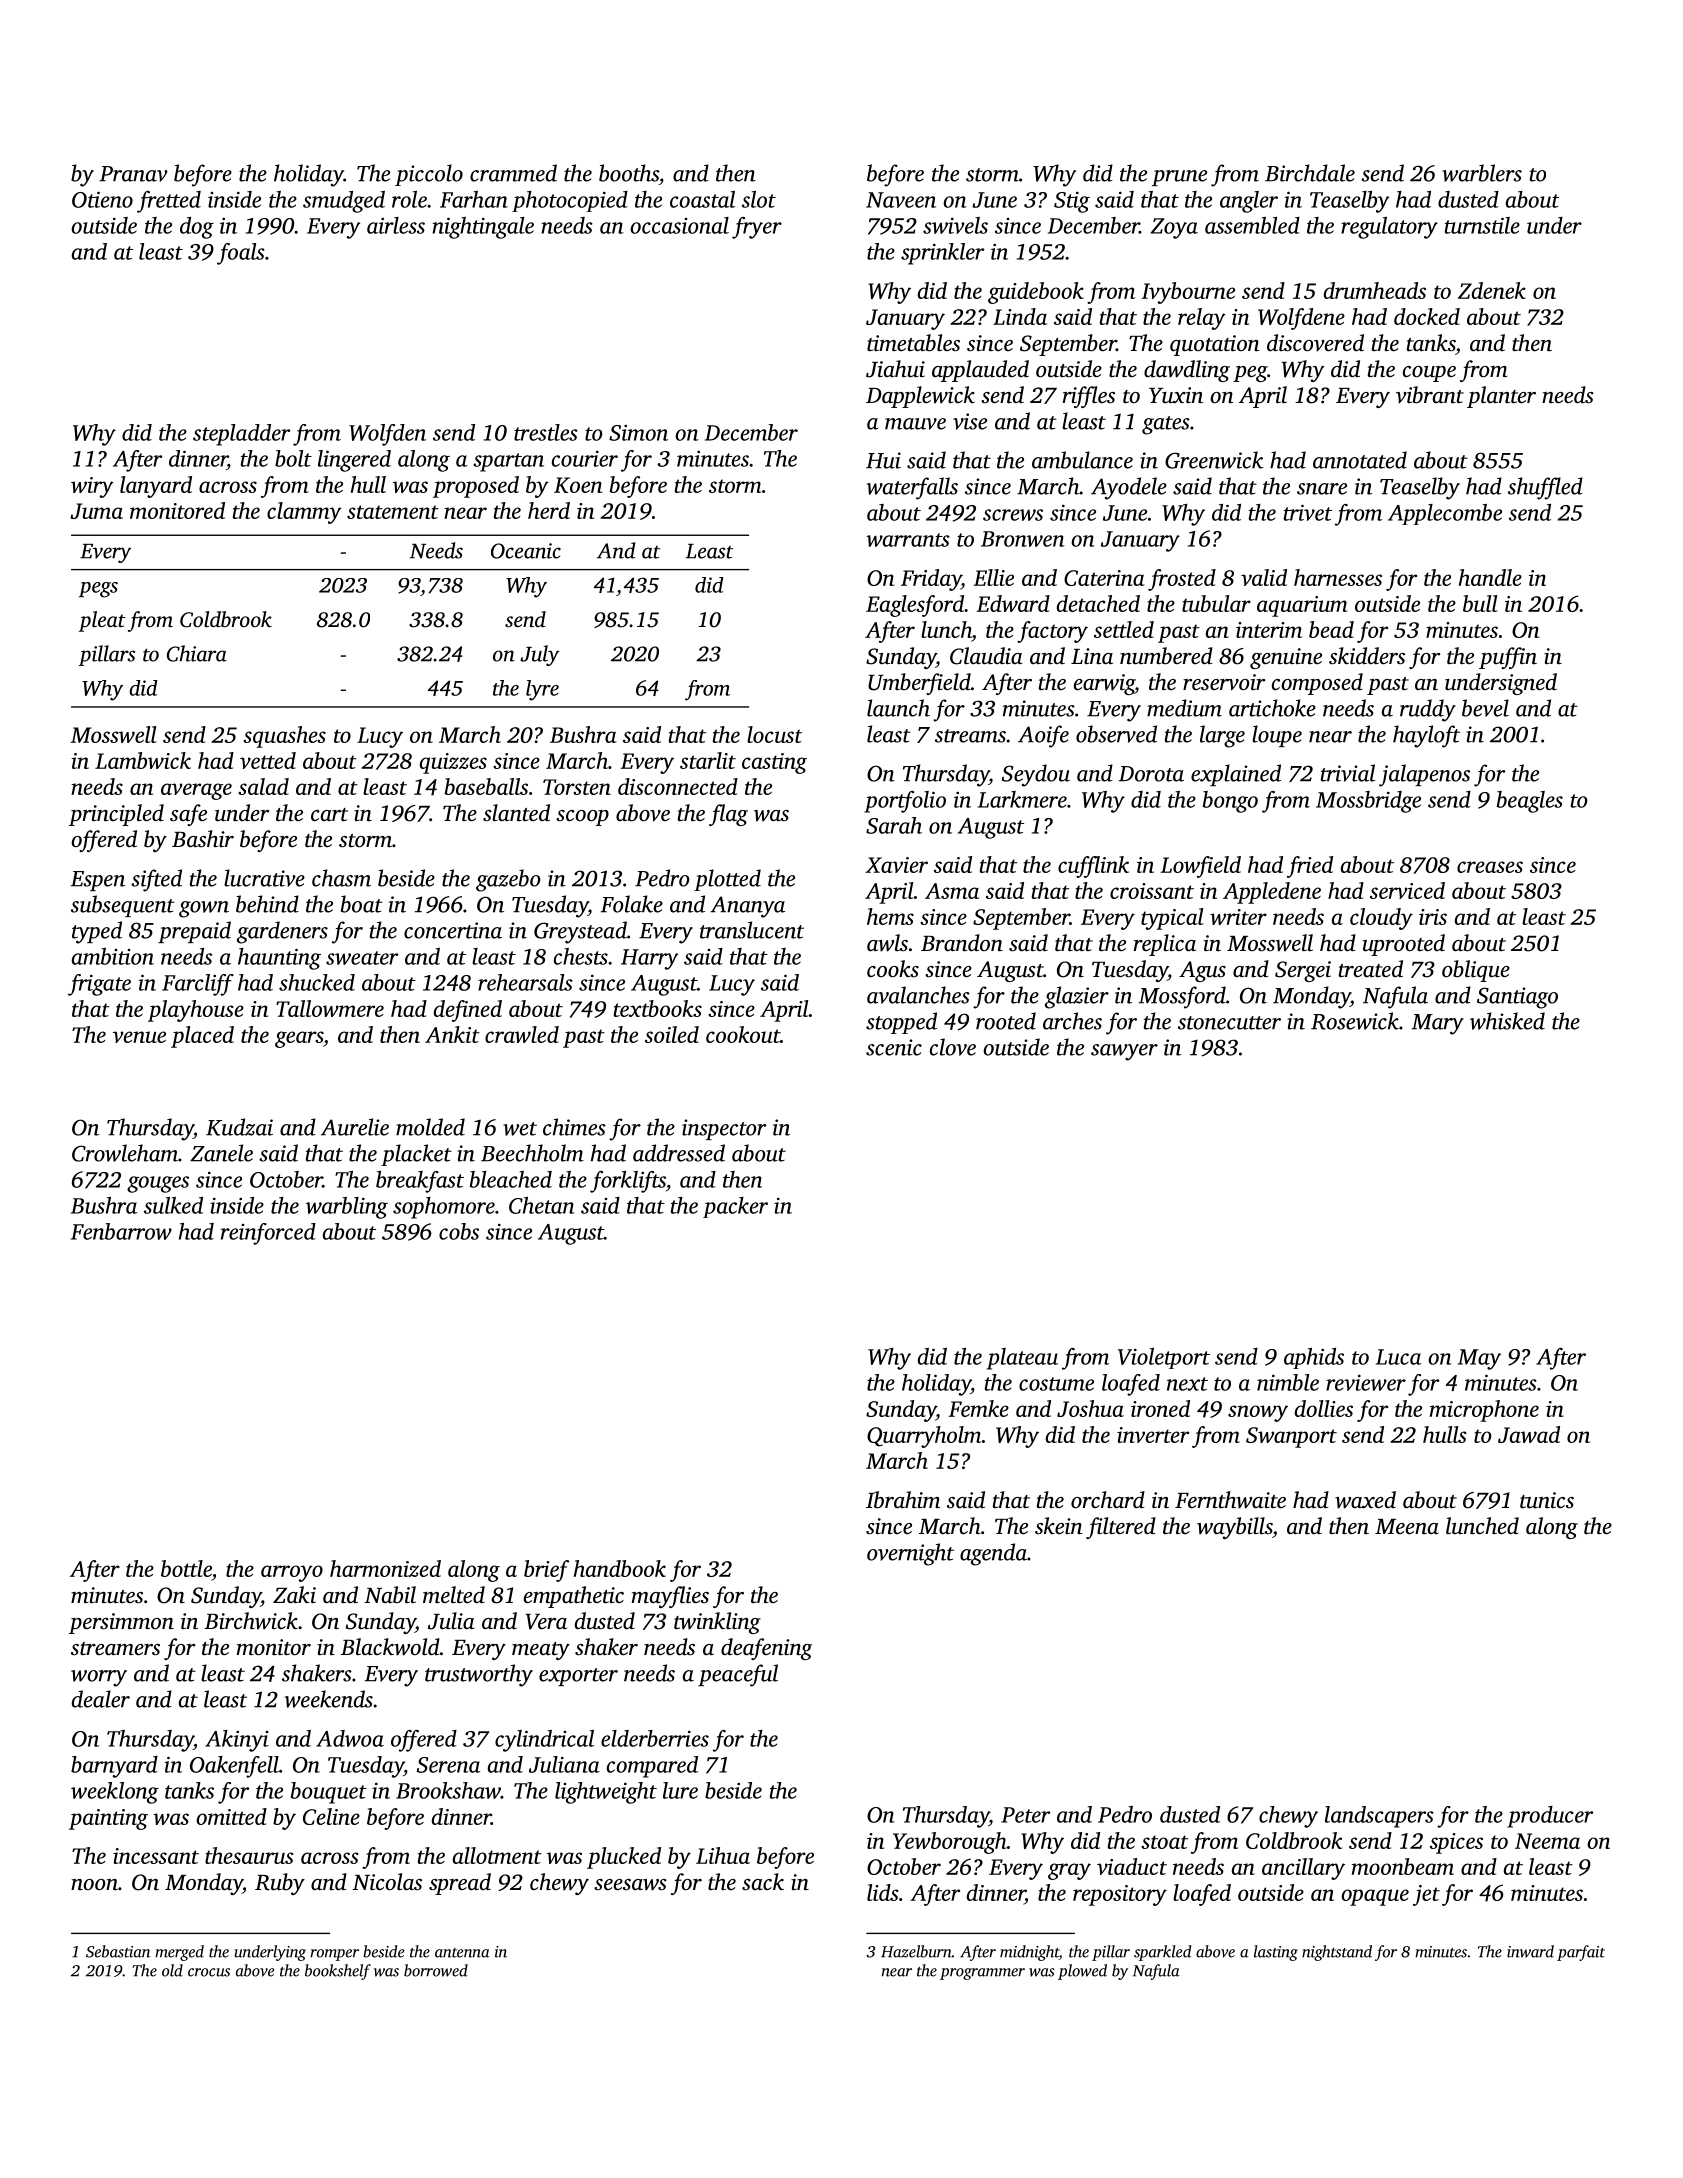  What do you see at coordinates (912, 488) in the image?
I see `waterfalls` at bounding box center [912, 488].
